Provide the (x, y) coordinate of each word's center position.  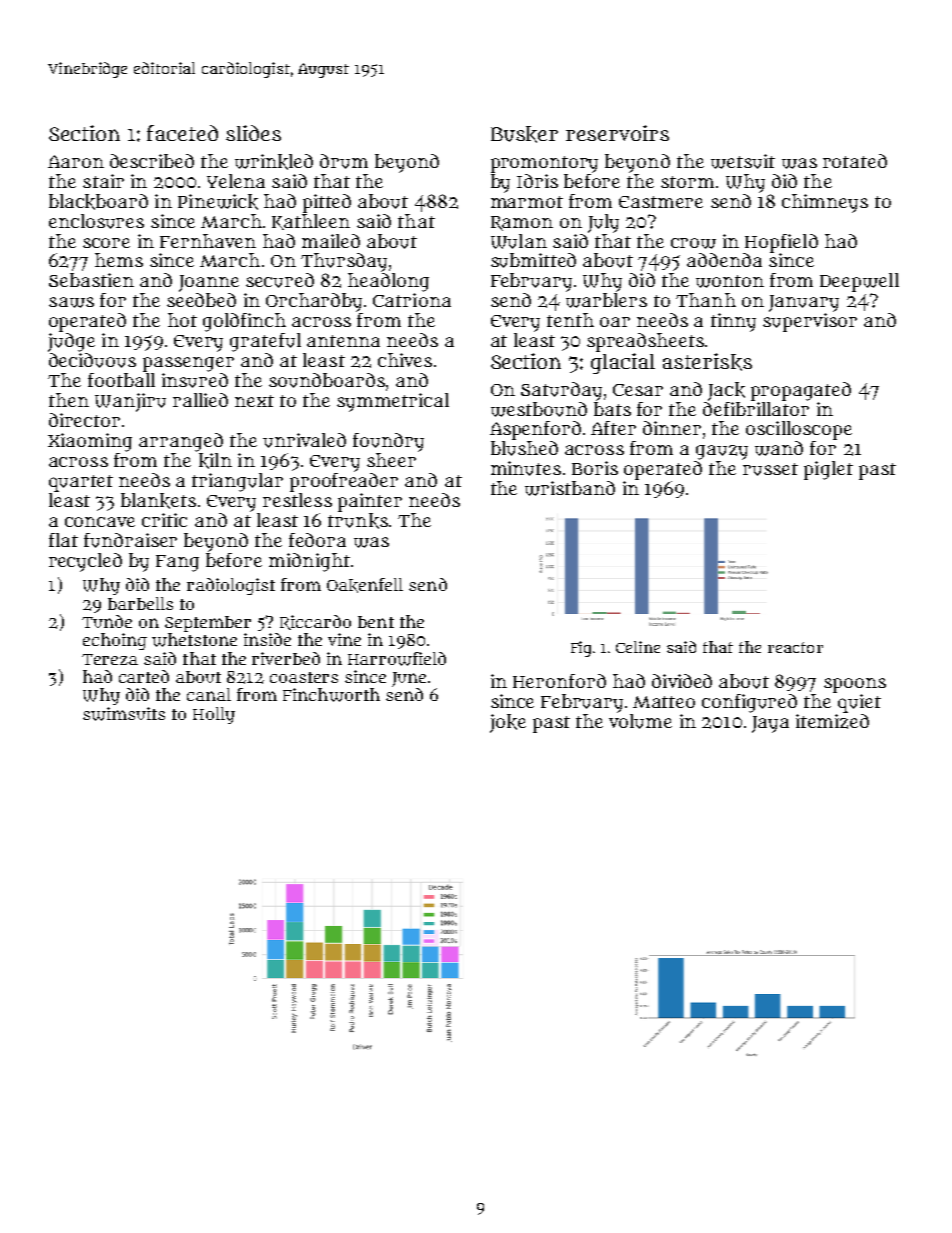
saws (71, 302)
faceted (182, 133)
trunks (358, 521)
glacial (623, 363)
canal (209, 694)
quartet (81, 483)
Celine (638, 647)
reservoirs (617, 133)
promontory (544, 164)
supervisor (810, 322)
